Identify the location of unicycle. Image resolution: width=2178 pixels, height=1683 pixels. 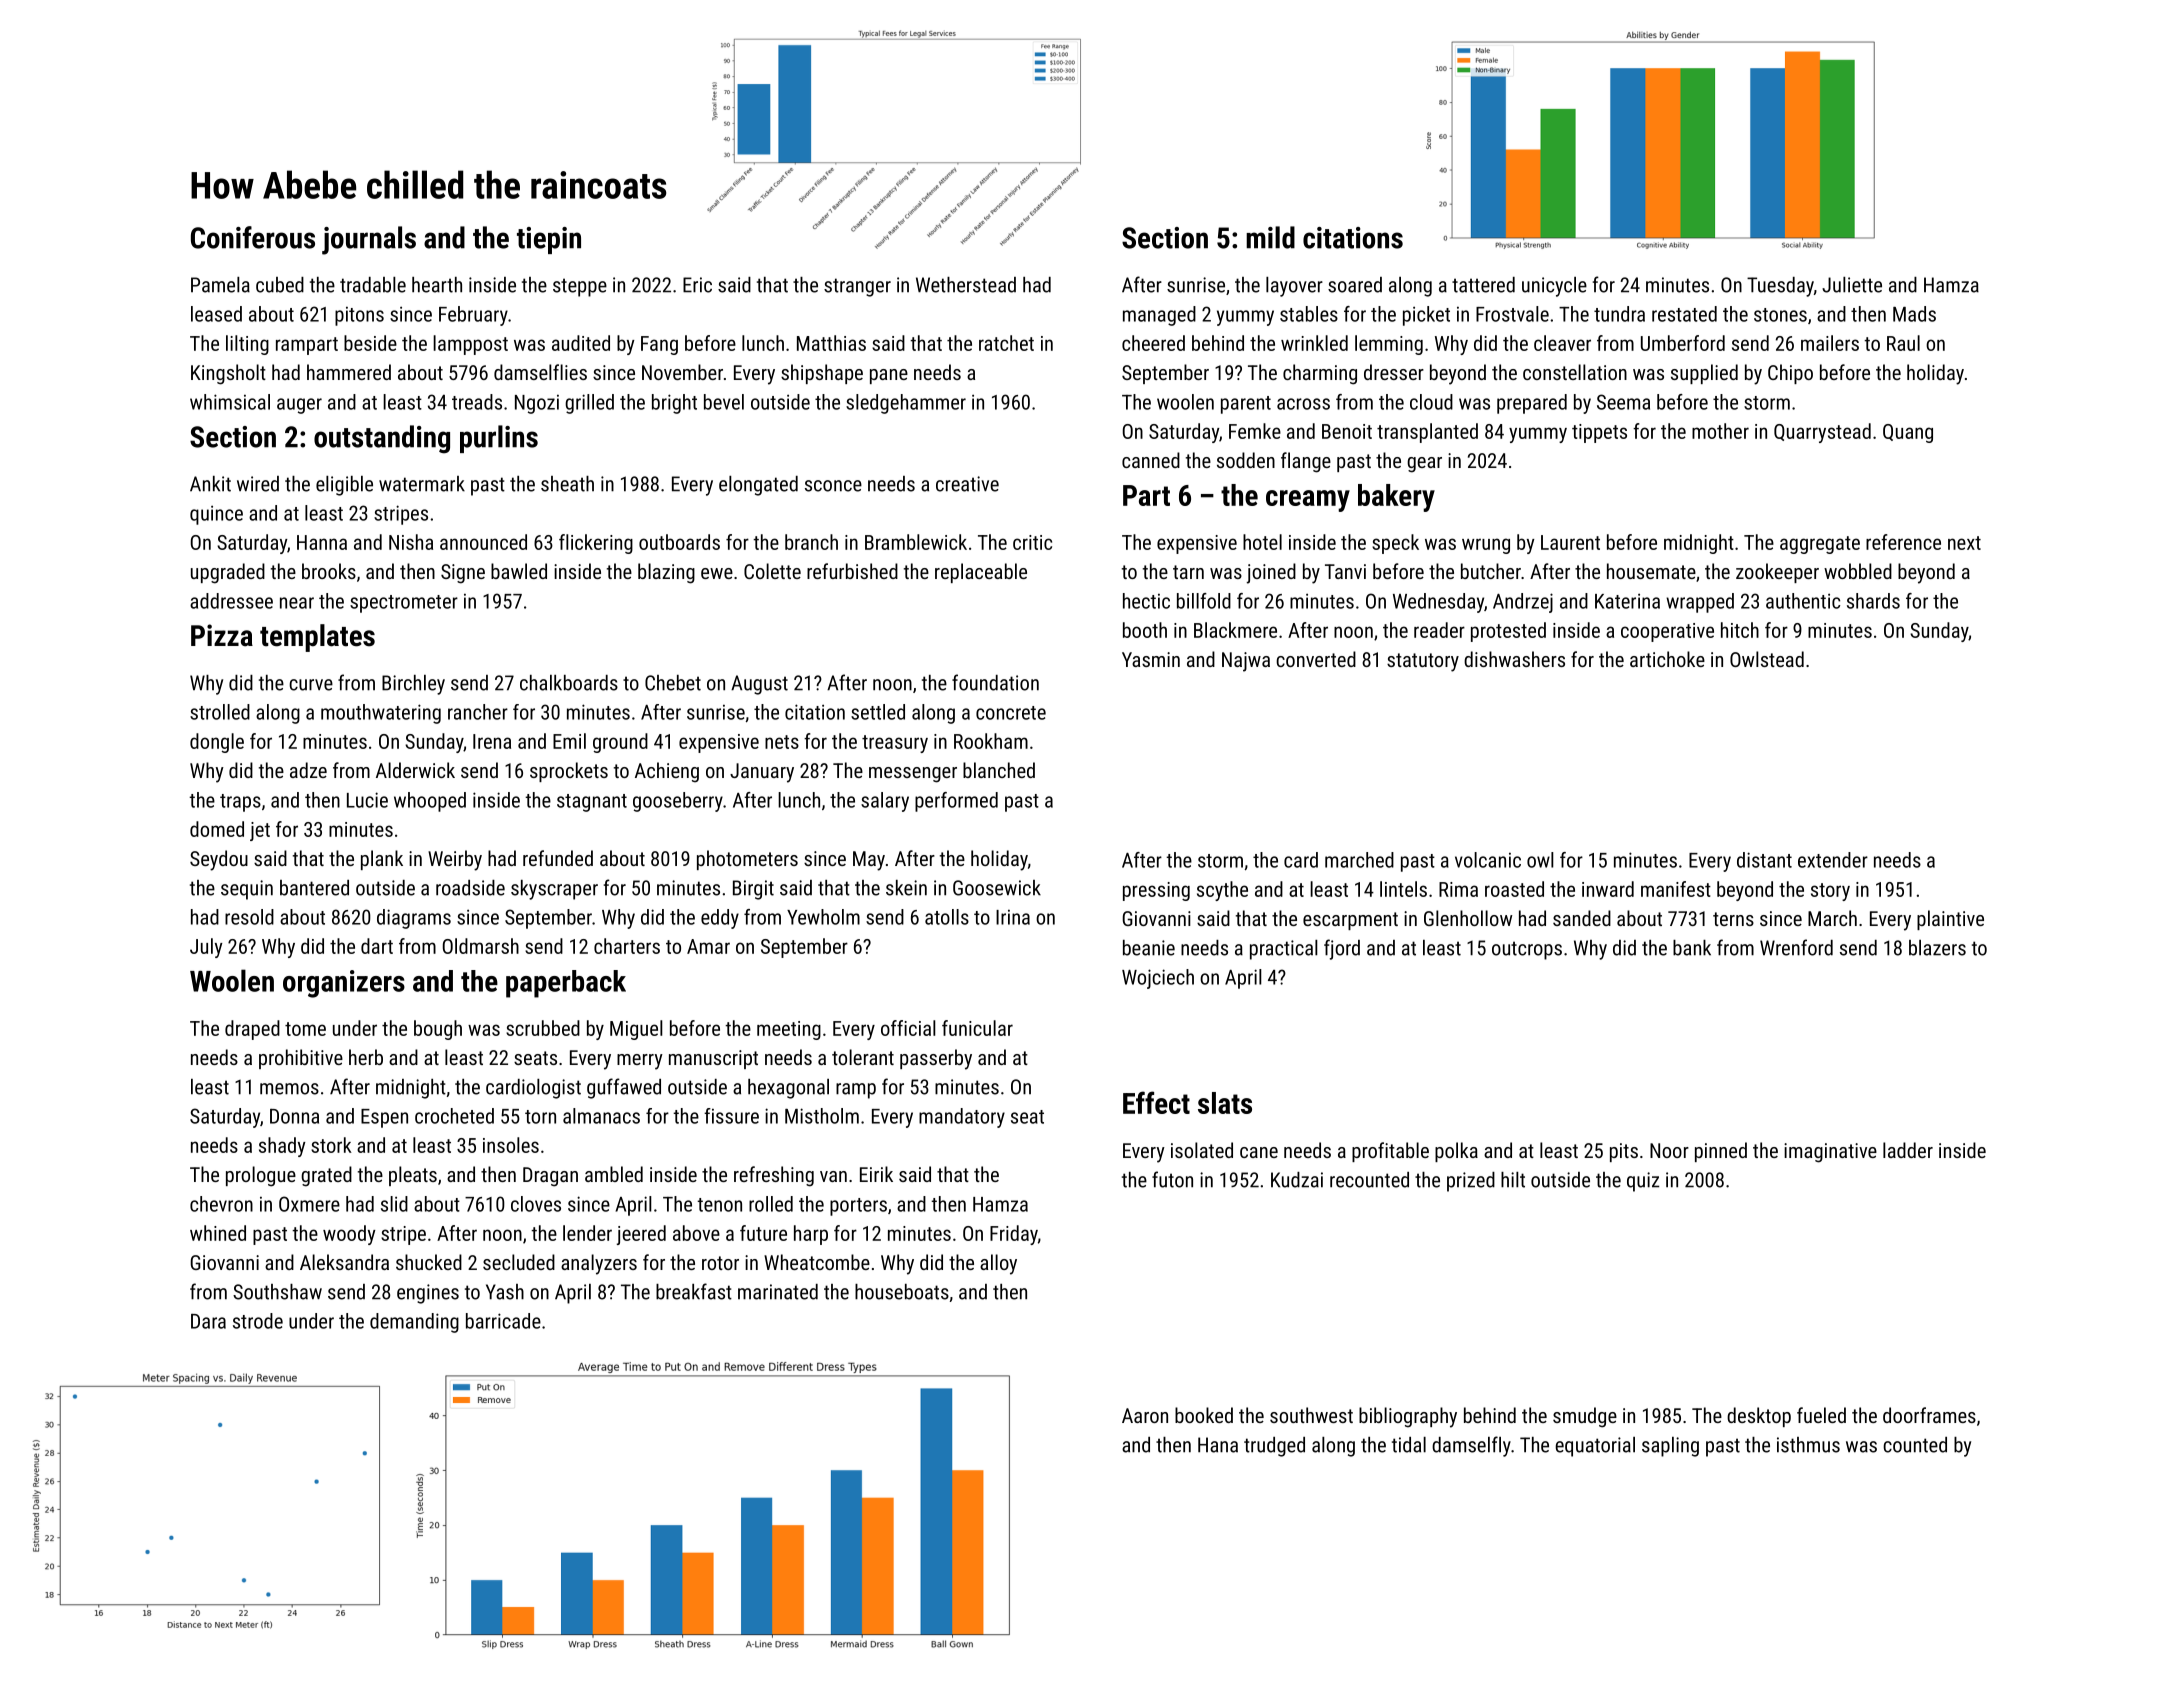
(1554, 287).
